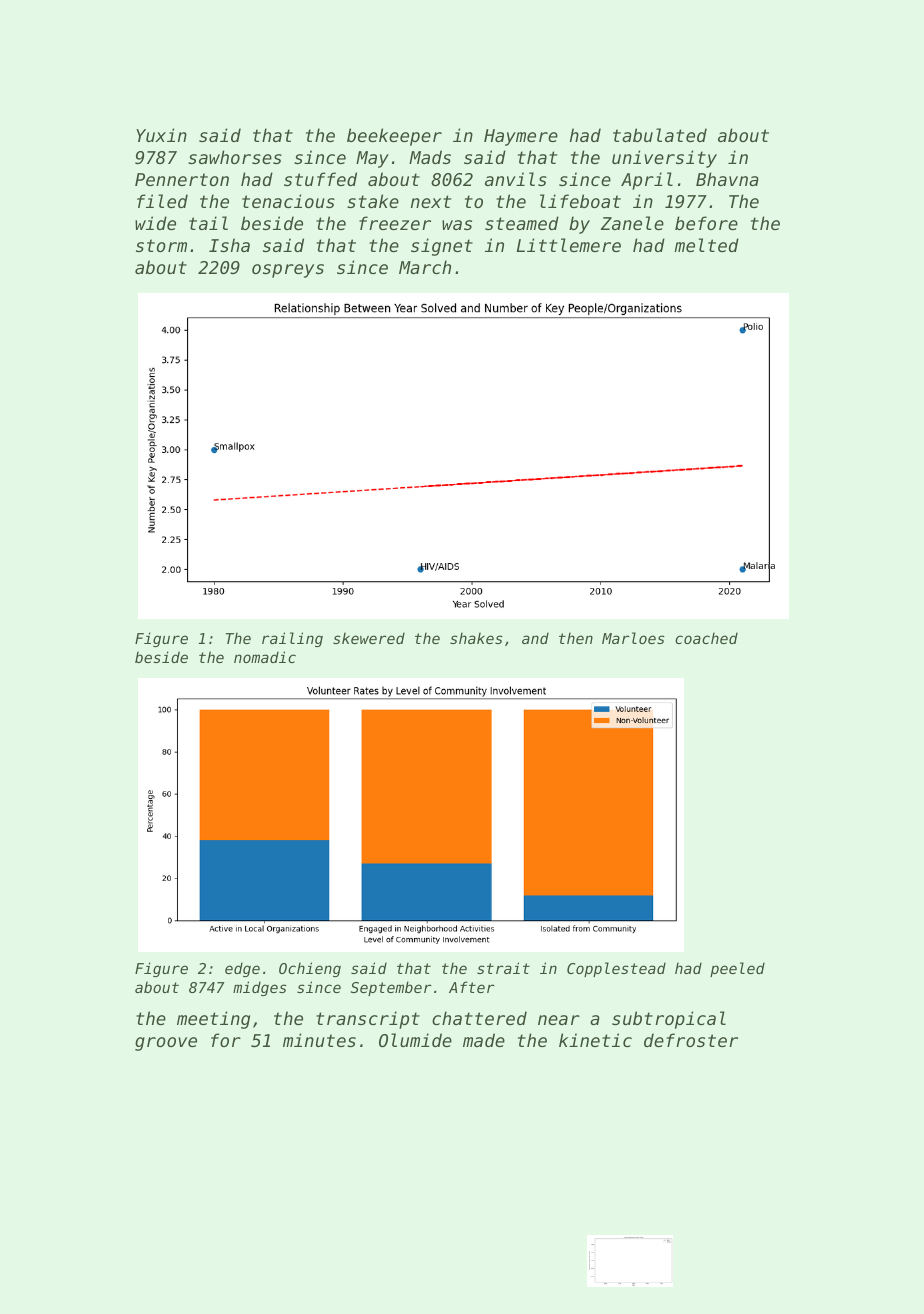 This document has width=924, height=1314. I want to click on storm, so click(161, 245).
